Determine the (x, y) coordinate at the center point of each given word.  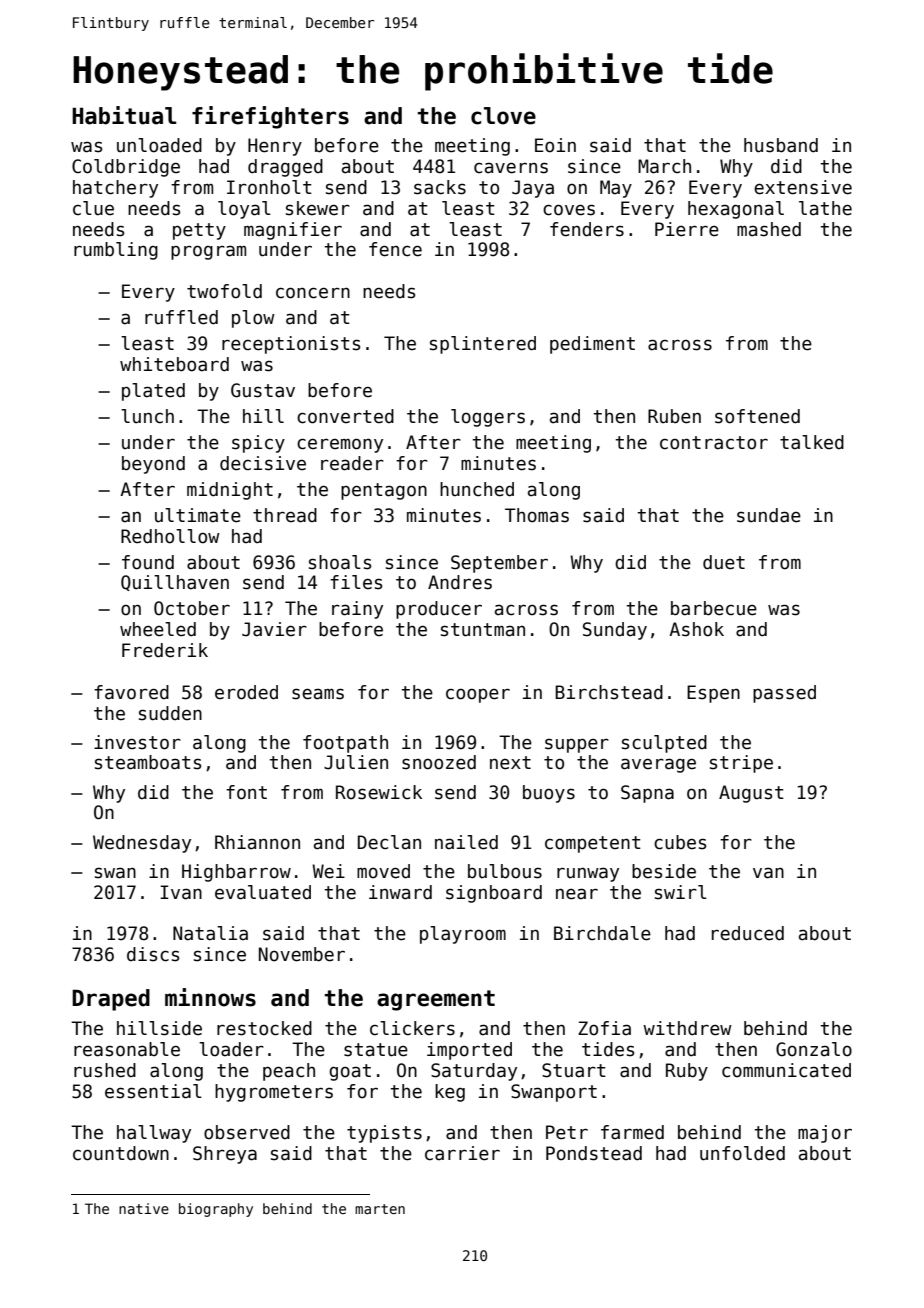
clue (93, 208)
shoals (340, 562)
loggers (488, 418)
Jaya (533, 189)
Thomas (537, 515)
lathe (825, 208)
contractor (714, 443)
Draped (111, 1000)
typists (384, 1134)
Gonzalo (814, 1049)
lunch (147, 416)
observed (247, 1132)
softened (757, 416)
